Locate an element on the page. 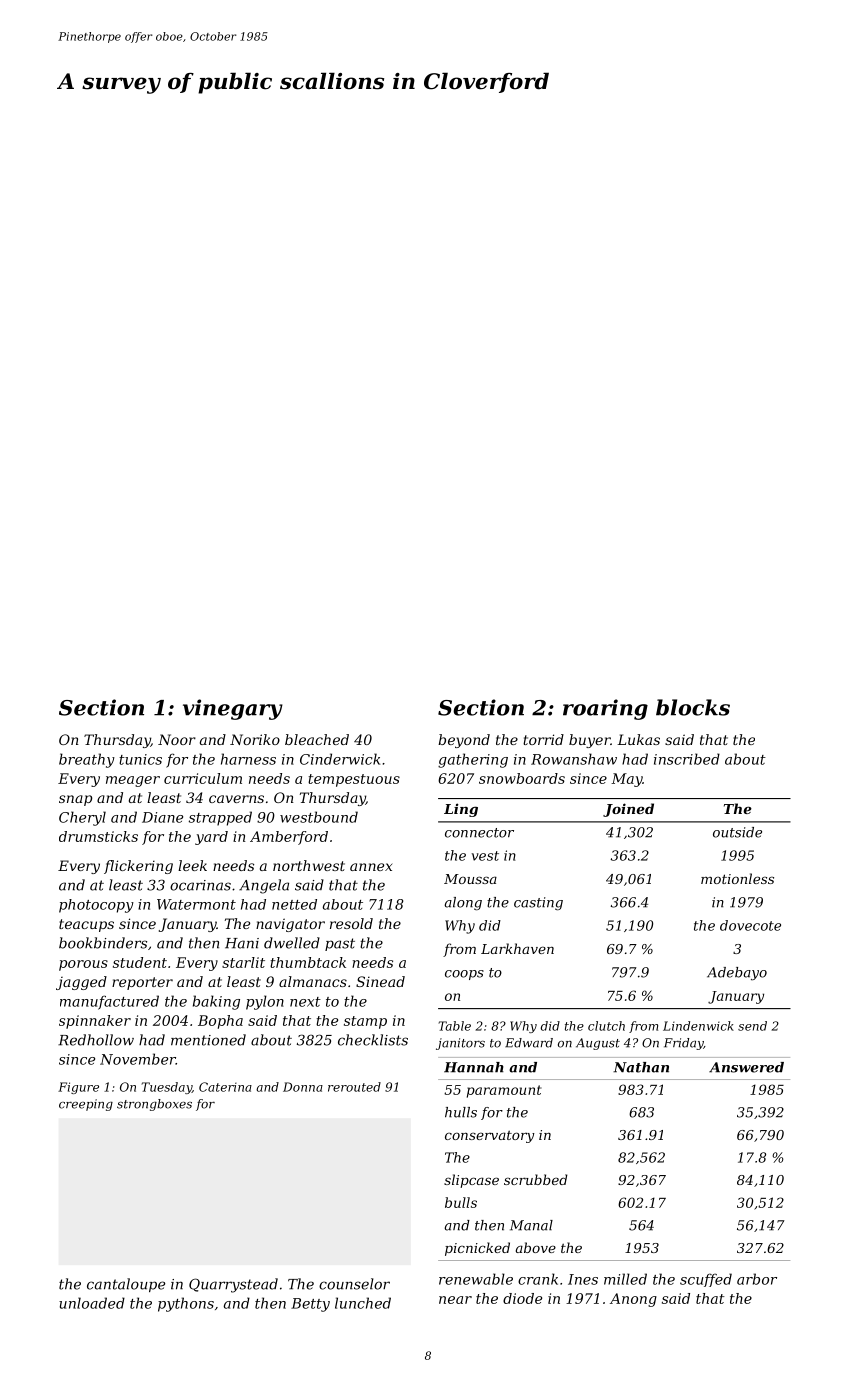  resold is located at coordinates (351, 923).
